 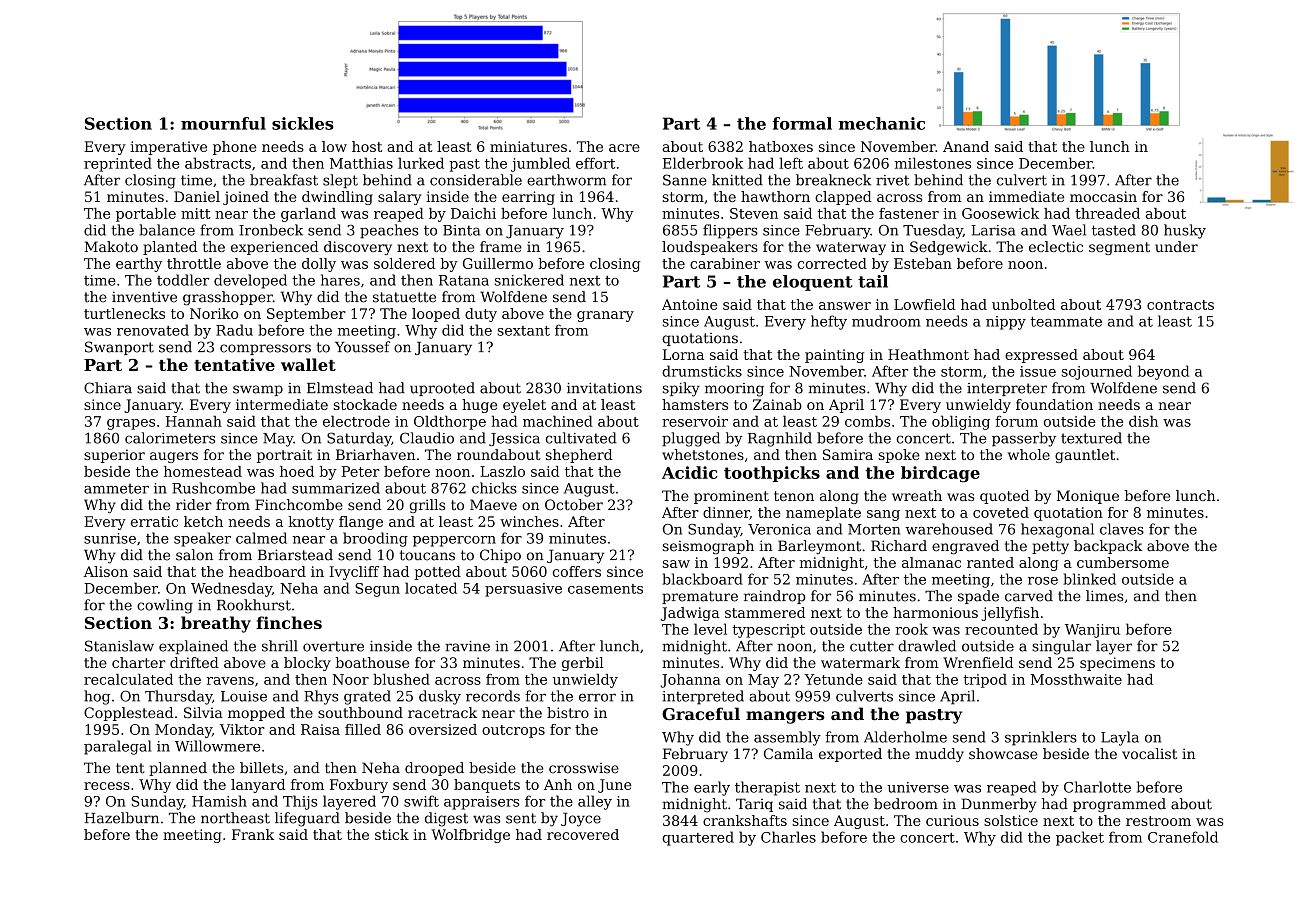 What do you see at coordinates (523, 590) in the screenshot?
I see `persuasive` at bounding box center [523, 590].
